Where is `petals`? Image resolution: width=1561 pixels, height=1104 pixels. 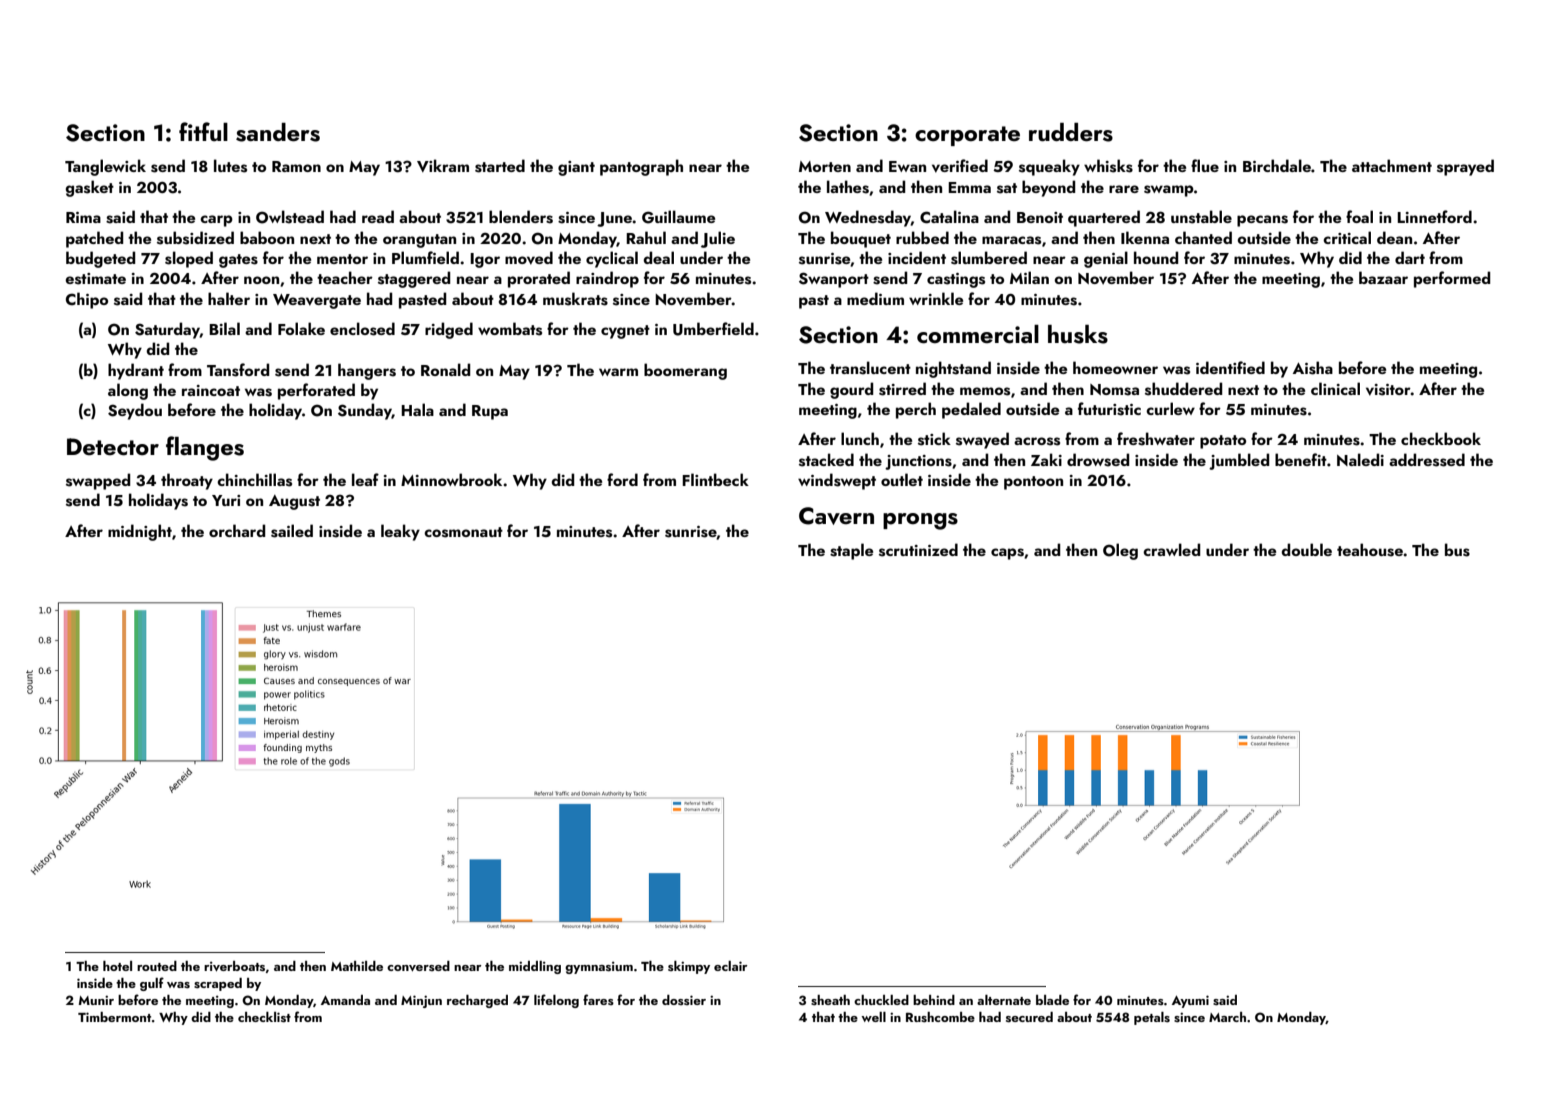 petals is located at coordinates (1152, 1018).
